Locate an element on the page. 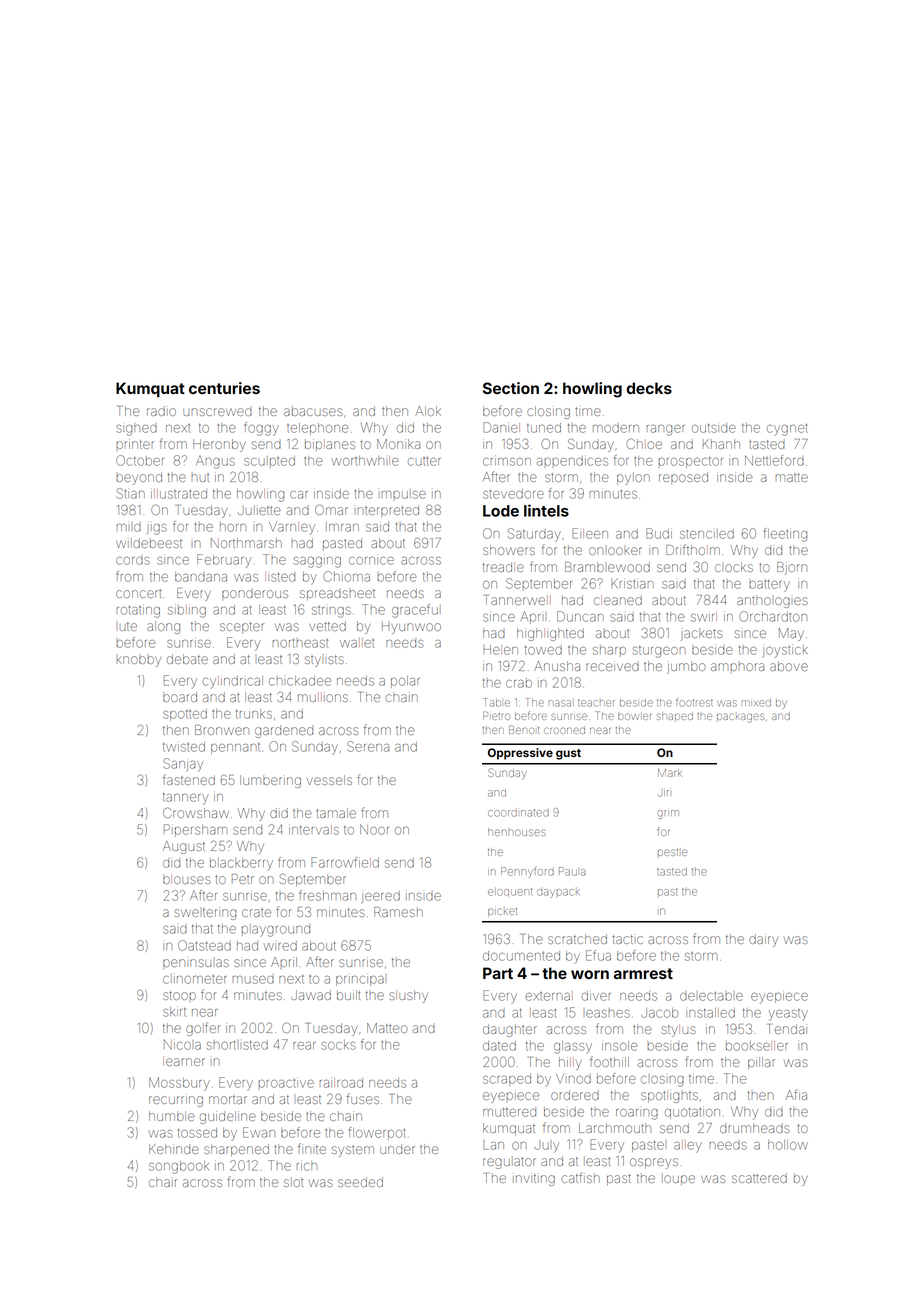 The image size is (924, 1314). slot is located at coordinates (293, 1182).
